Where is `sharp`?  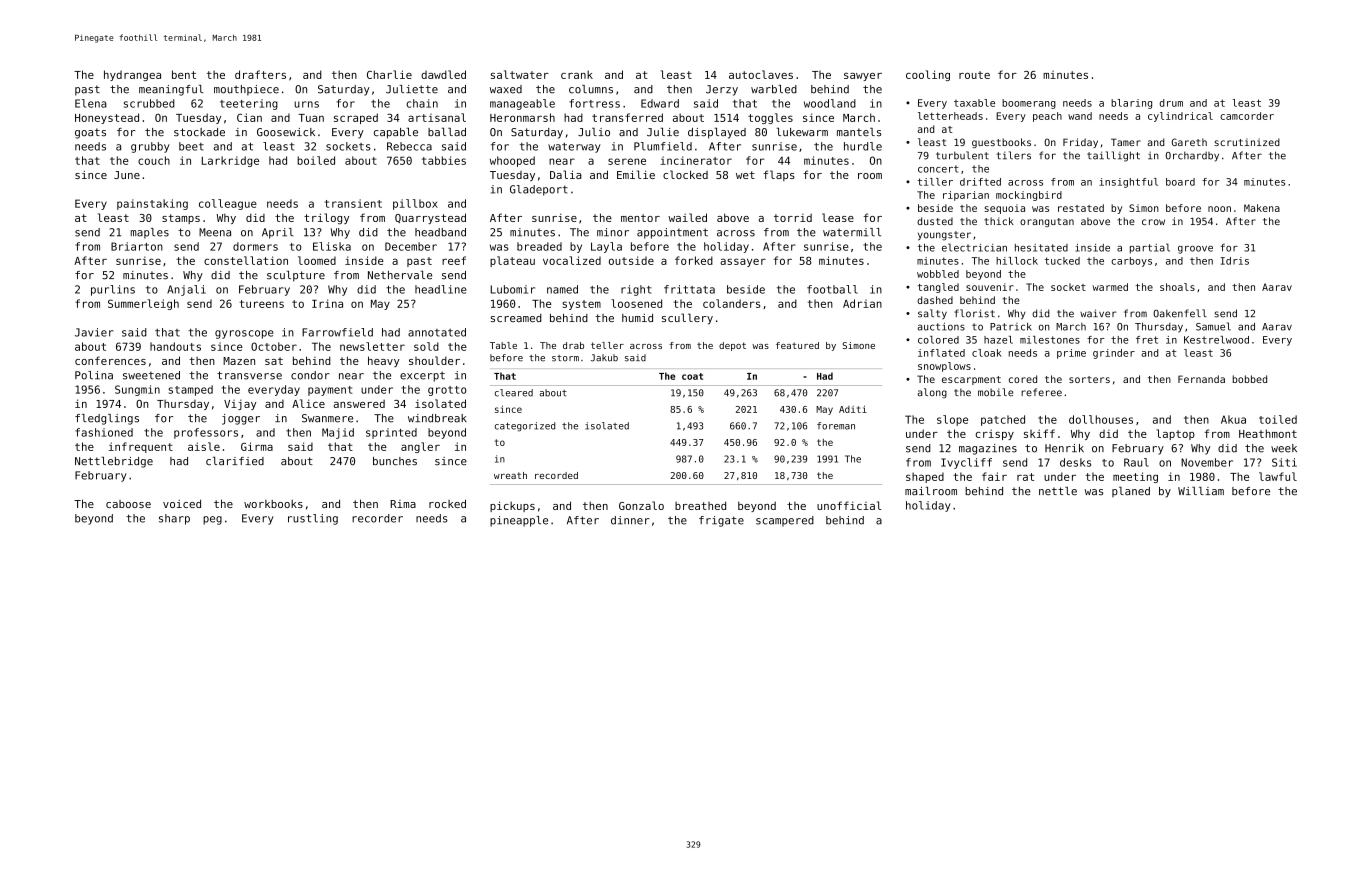
sharp is located at coordinates (174, 519).
